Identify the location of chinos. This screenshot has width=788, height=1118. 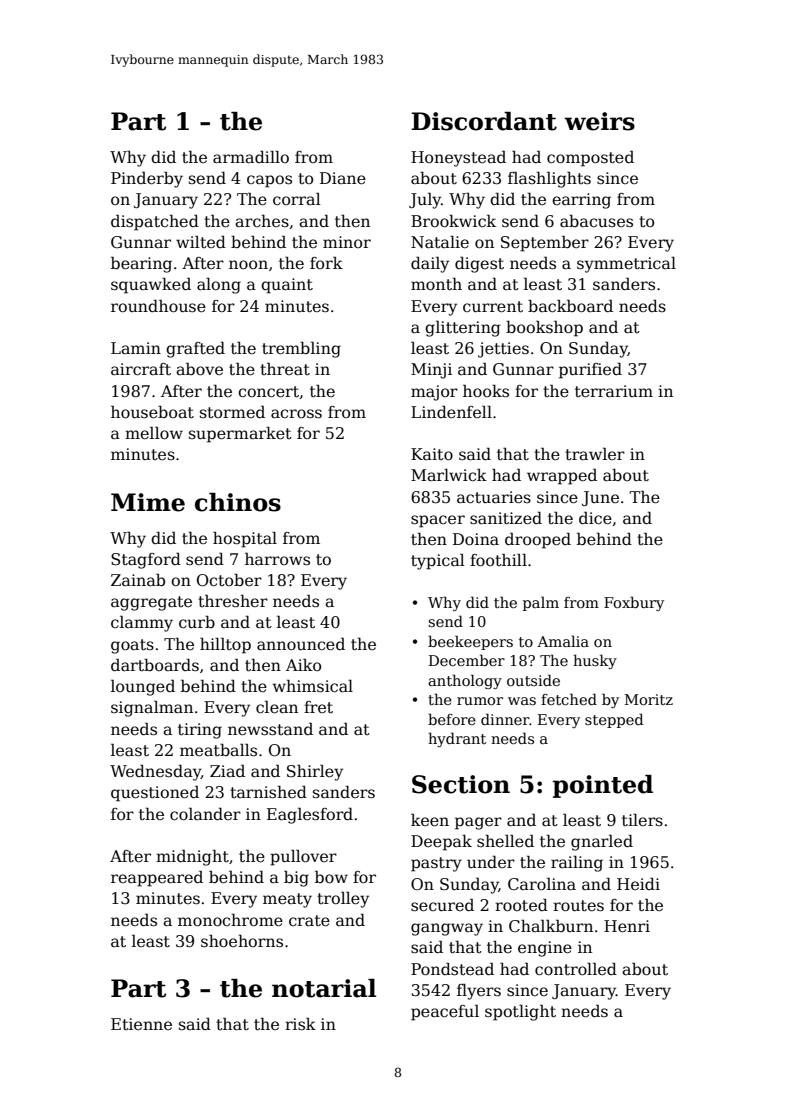
(238, 502).
